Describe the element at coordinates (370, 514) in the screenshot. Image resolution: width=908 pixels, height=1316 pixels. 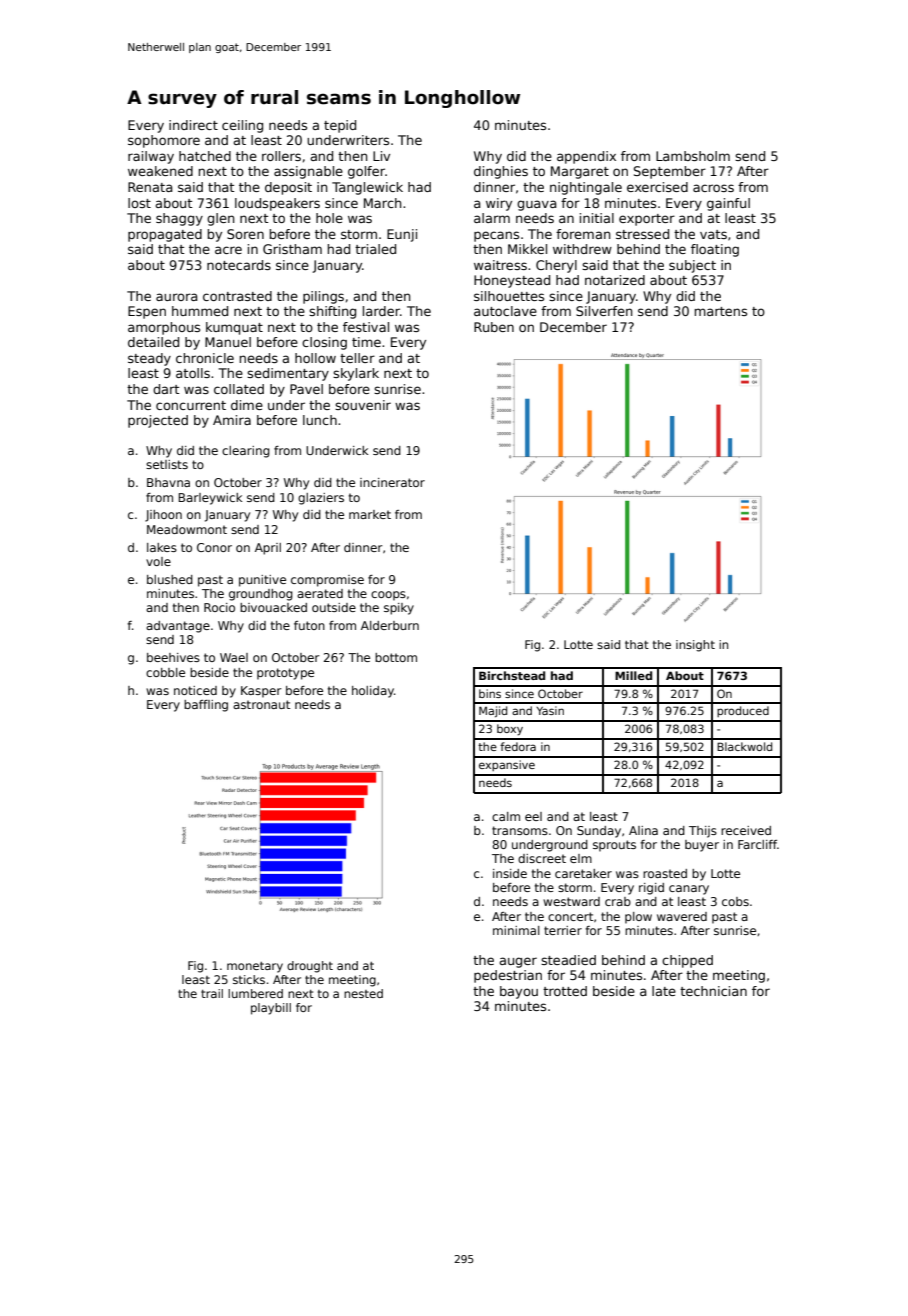
I see `market` at that location.
